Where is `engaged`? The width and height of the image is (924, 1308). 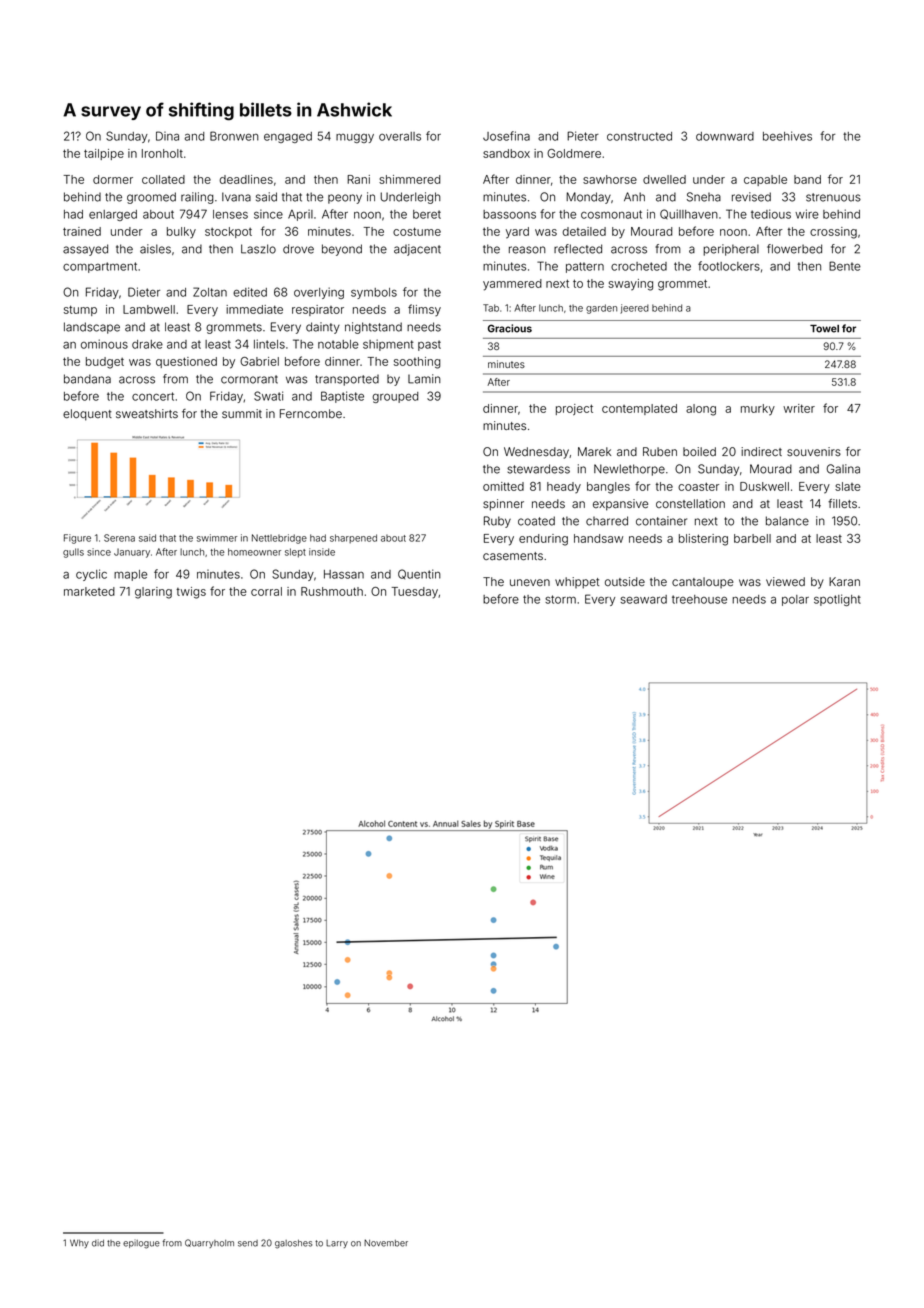
engaged is located at coordinates (288, 137).
